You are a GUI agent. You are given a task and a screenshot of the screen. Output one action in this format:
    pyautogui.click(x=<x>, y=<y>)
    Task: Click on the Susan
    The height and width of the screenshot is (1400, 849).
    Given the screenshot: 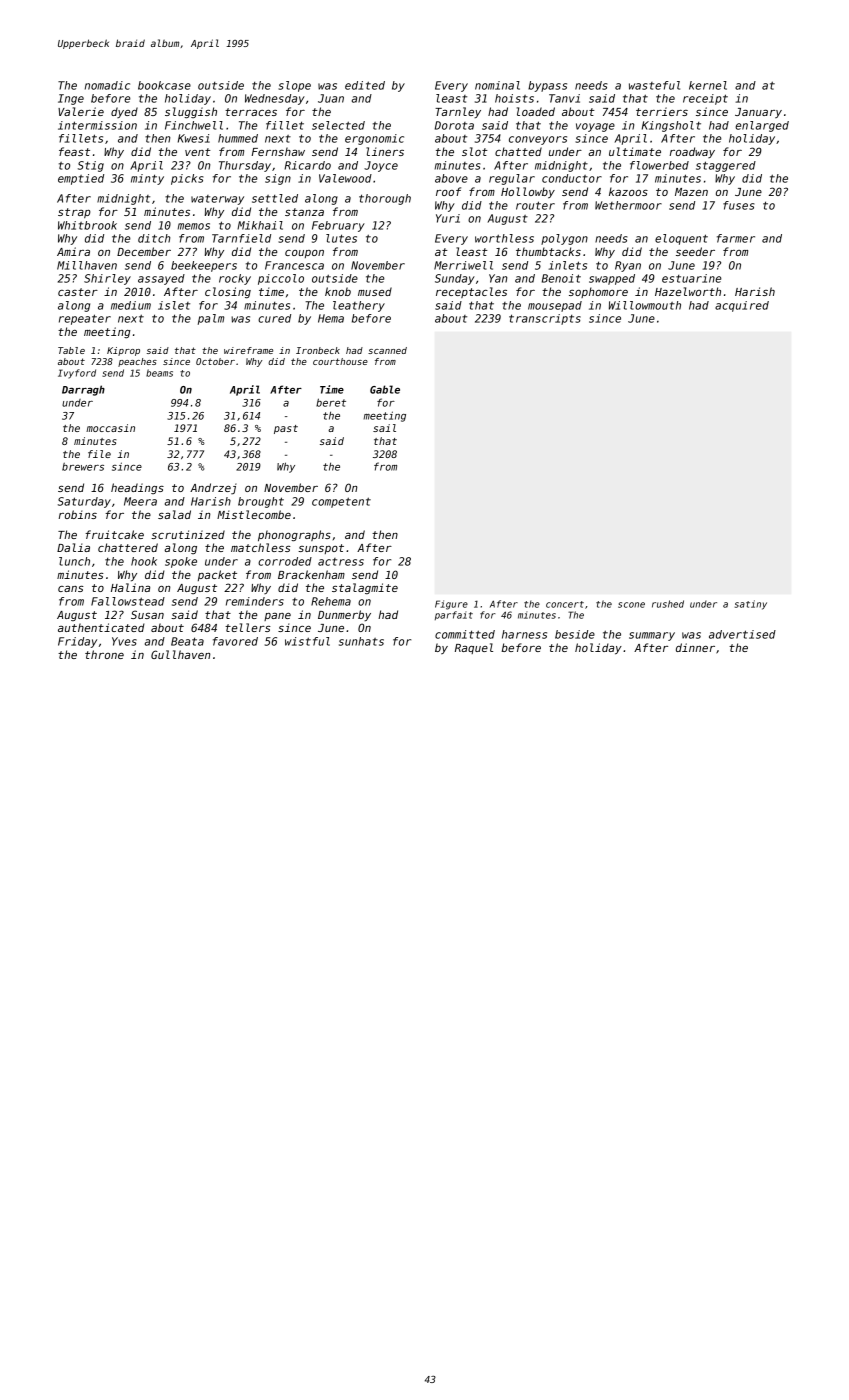 What is the action you would take?
    pyautogui.click(x=147, y=614)
